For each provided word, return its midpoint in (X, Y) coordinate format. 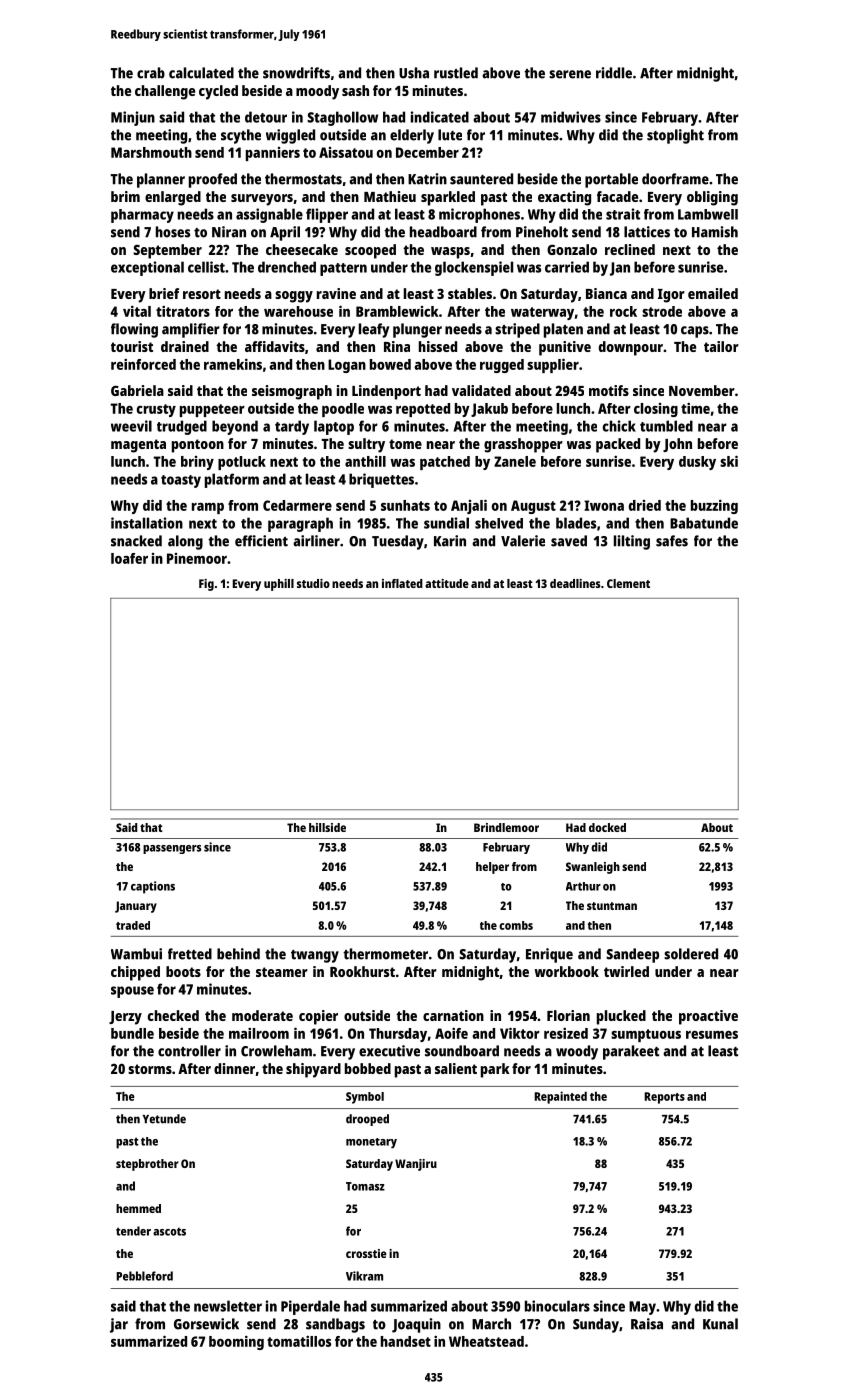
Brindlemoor (506, 827)
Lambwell (708, 214)
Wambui (136, 954)
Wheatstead (486, 1341)
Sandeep (632, 955)
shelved (499, 523)
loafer (129, 558)
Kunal (720, 1324)
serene (570, 74)
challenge (165, 92)
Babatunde (704, 523)
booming (236, 1343)
